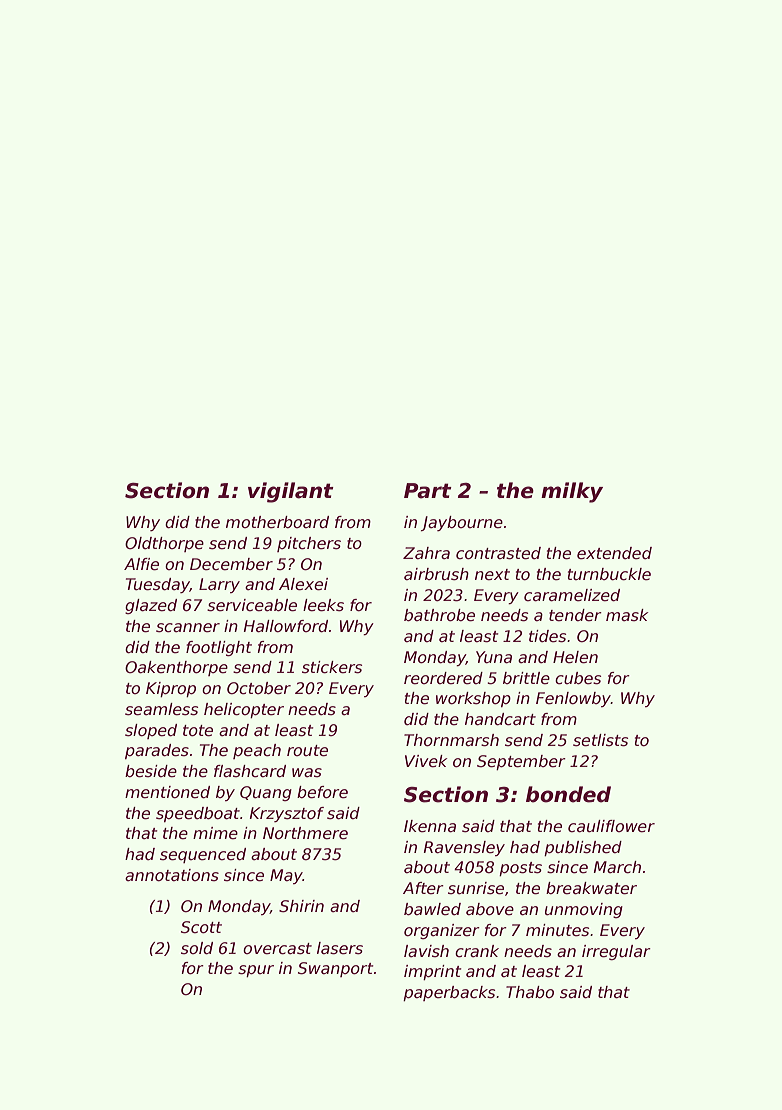 The width and height of the screenshot is (782, 1110). What do you see at coordinates (614, 553) in the screenshot?
I see `extended` at bounding box center [614, 553].
